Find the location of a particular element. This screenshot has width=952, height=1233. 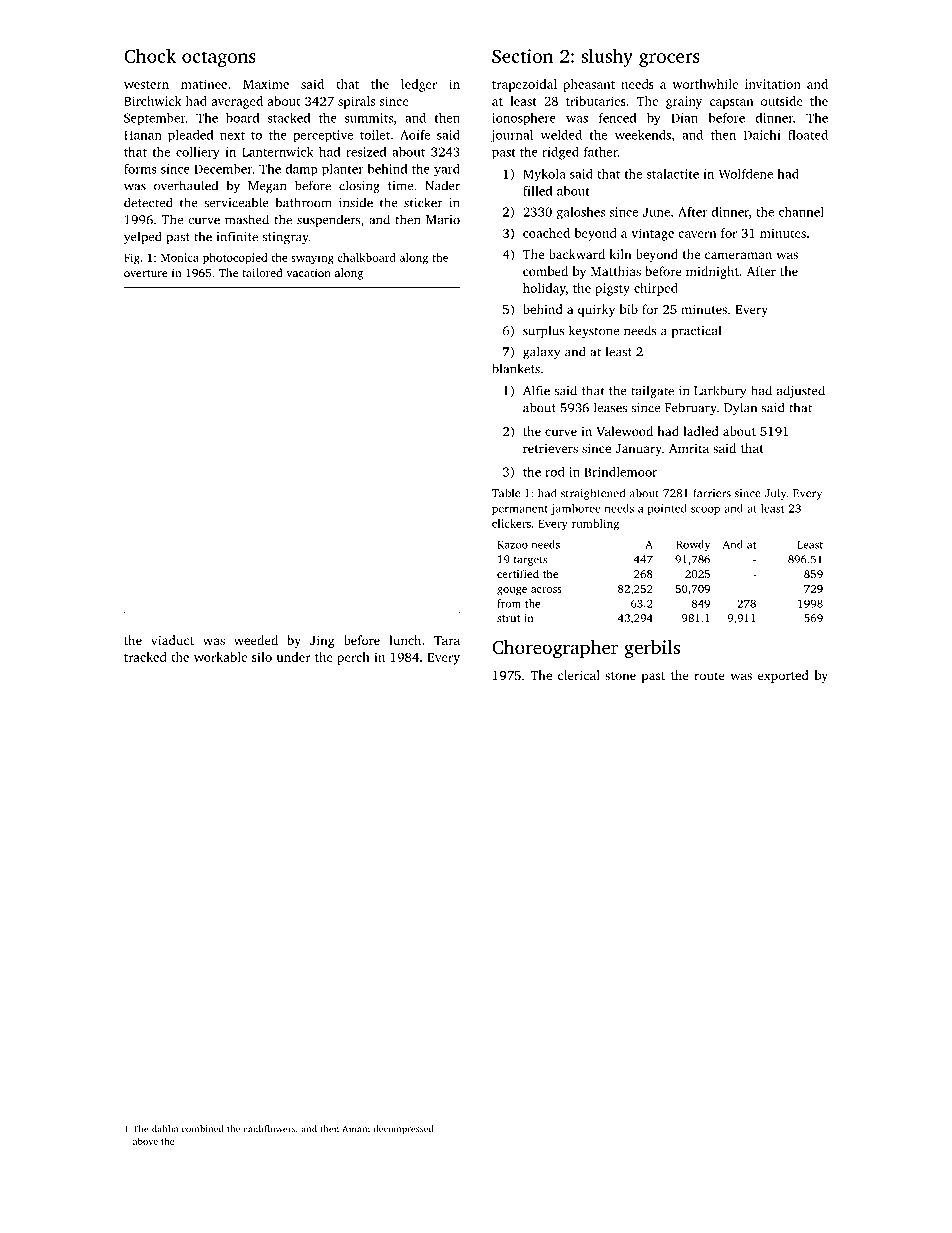

tracked is located at coordinates (145, 657).
